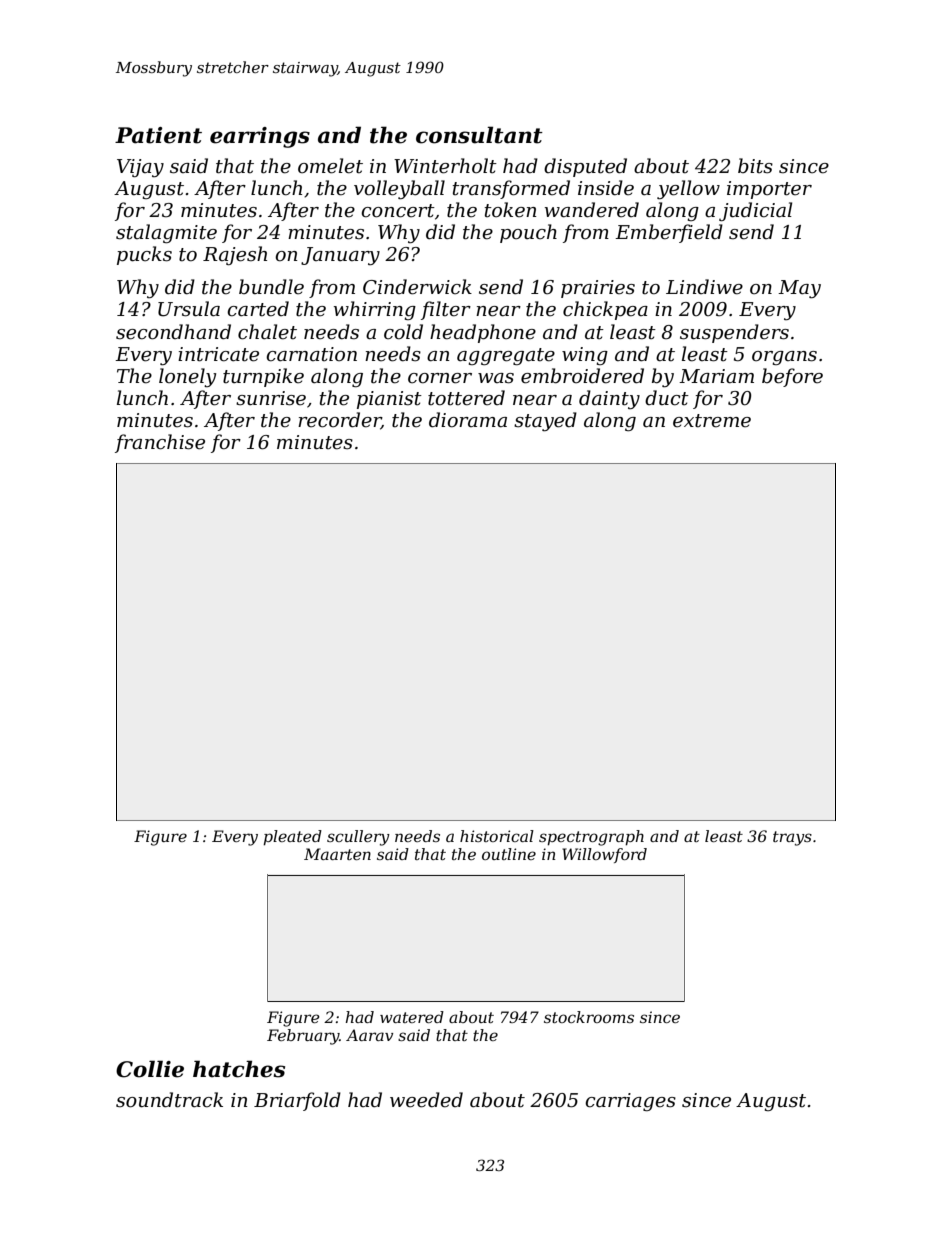  I want to click on trays, so click(792, 838).
